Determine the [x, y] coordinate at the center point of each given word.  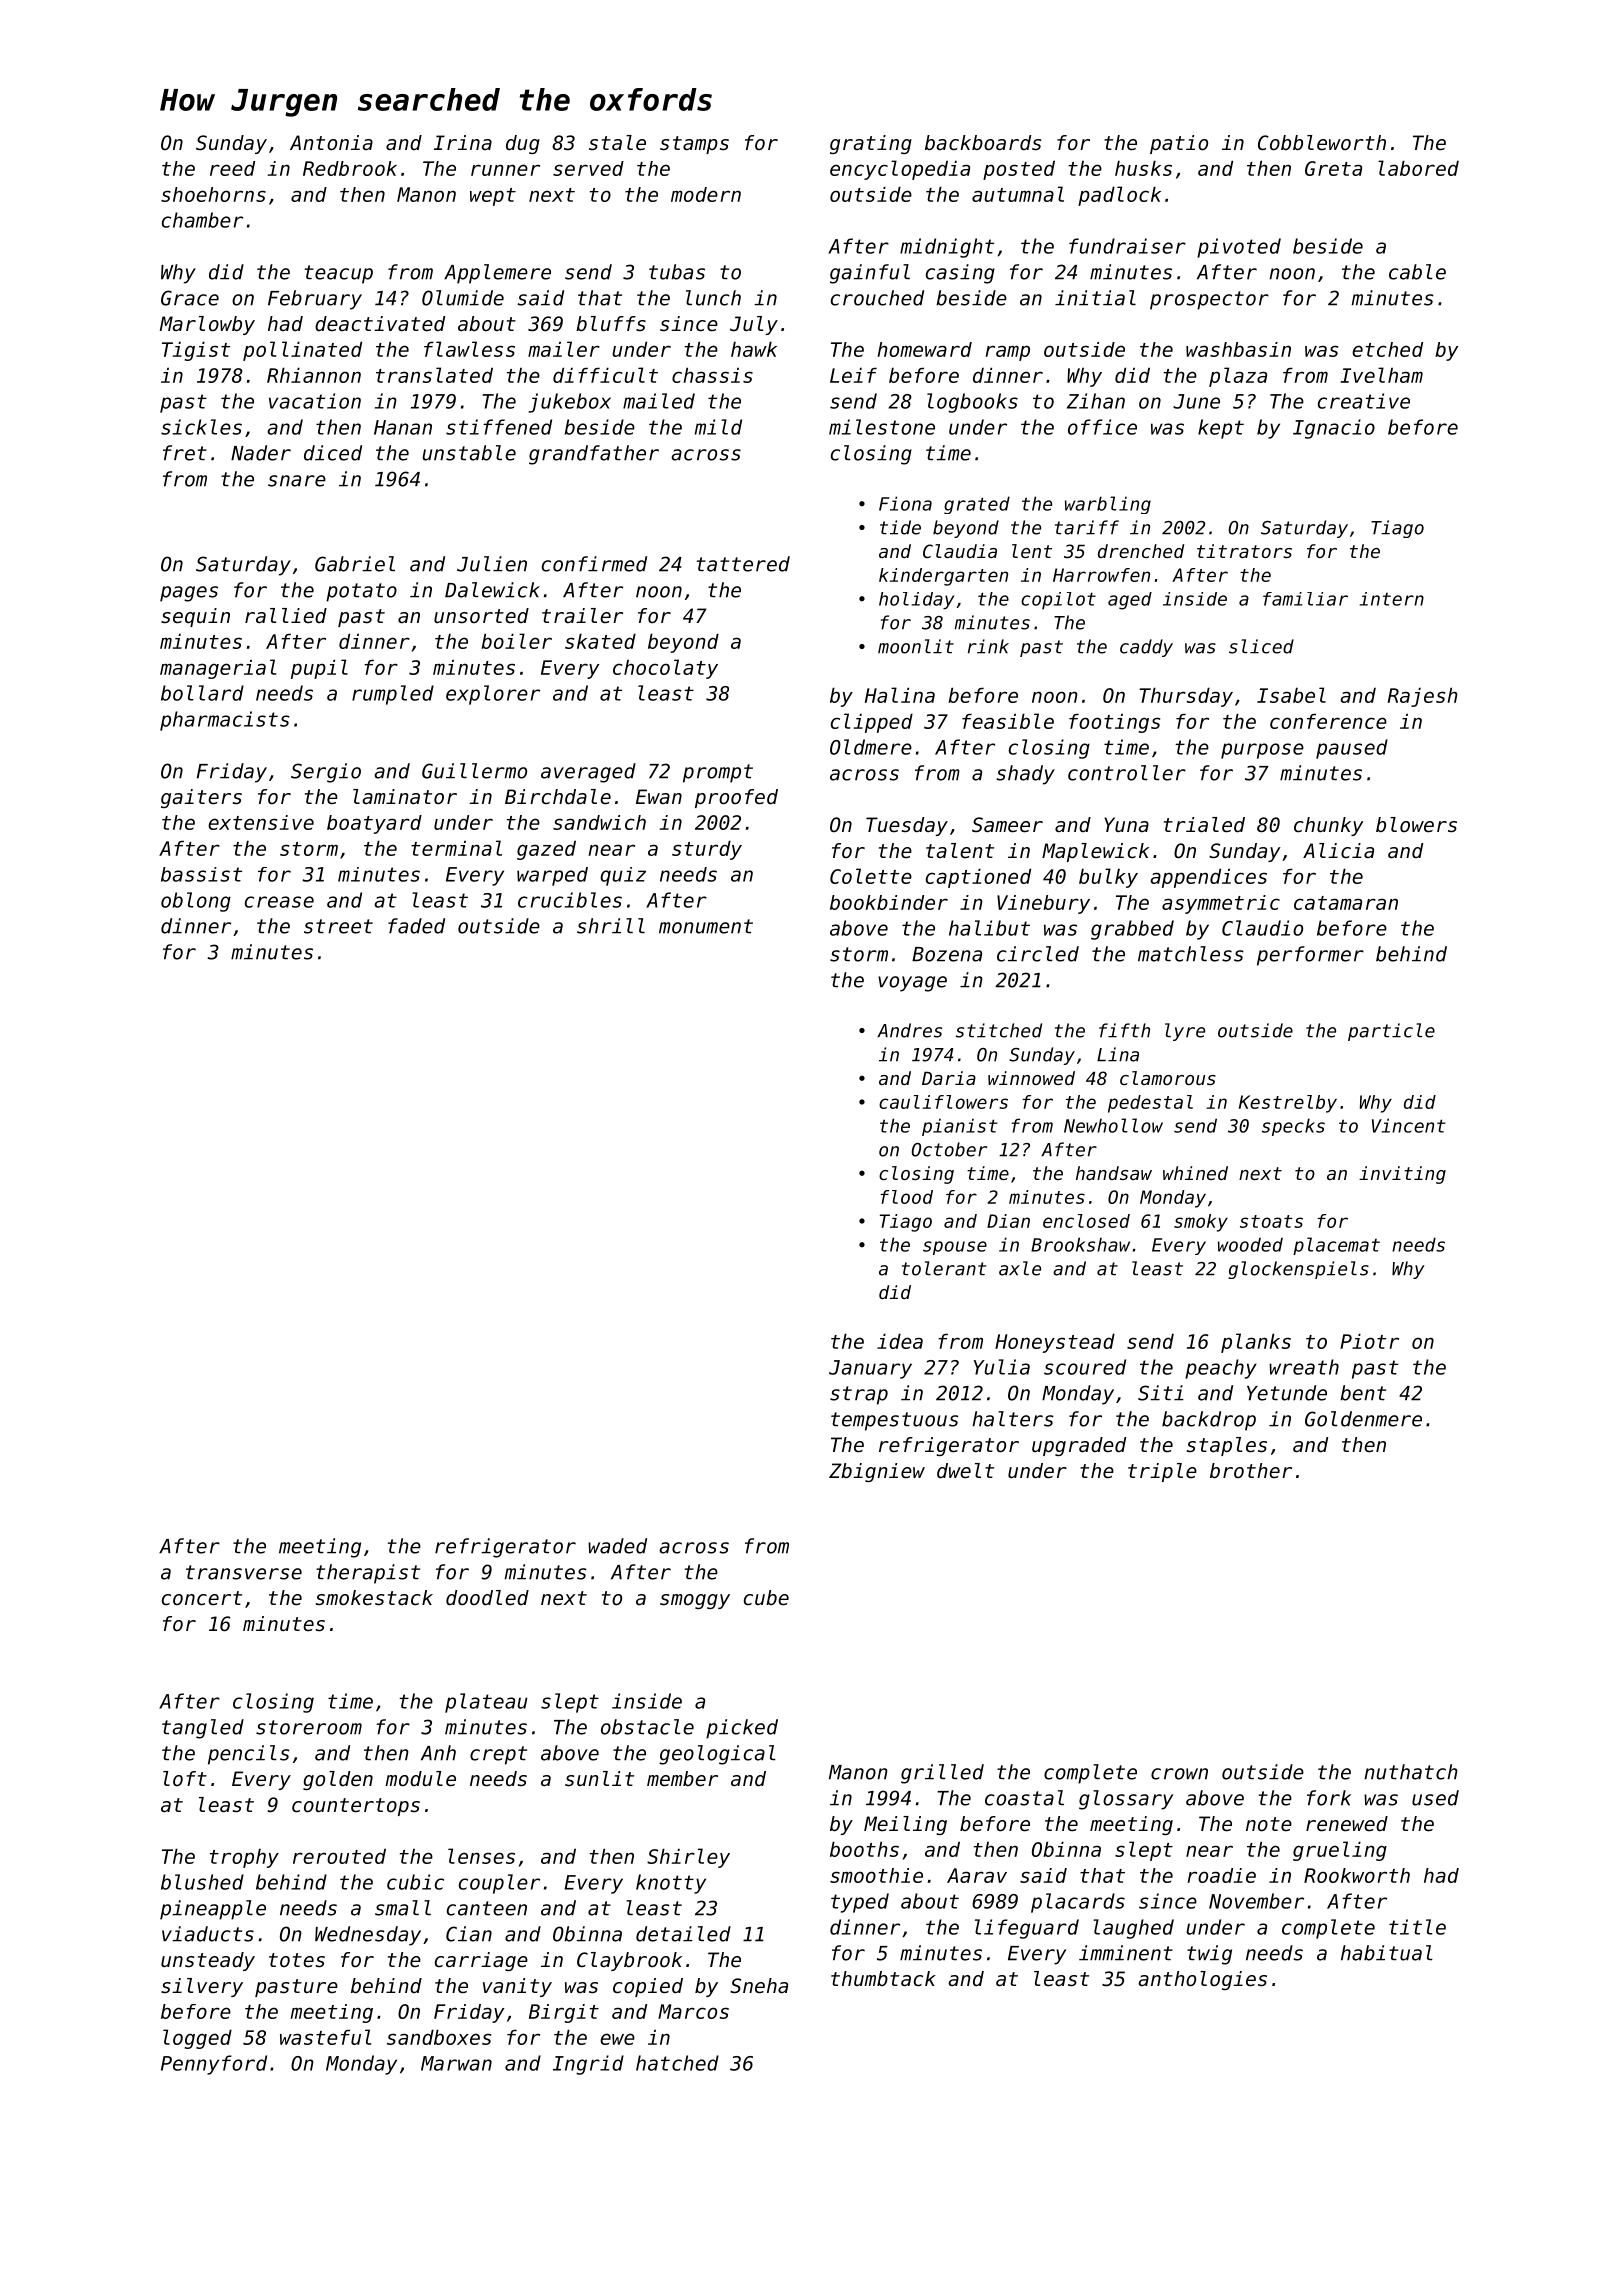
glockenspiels [1298, 1270]
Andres [909, 1030]
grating [871, 144]
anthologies [1202, 1980]
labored [1418, 168]
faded [416, 926]
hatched [677, 2063]
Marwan [456, 2063]
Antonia [331, 143]
